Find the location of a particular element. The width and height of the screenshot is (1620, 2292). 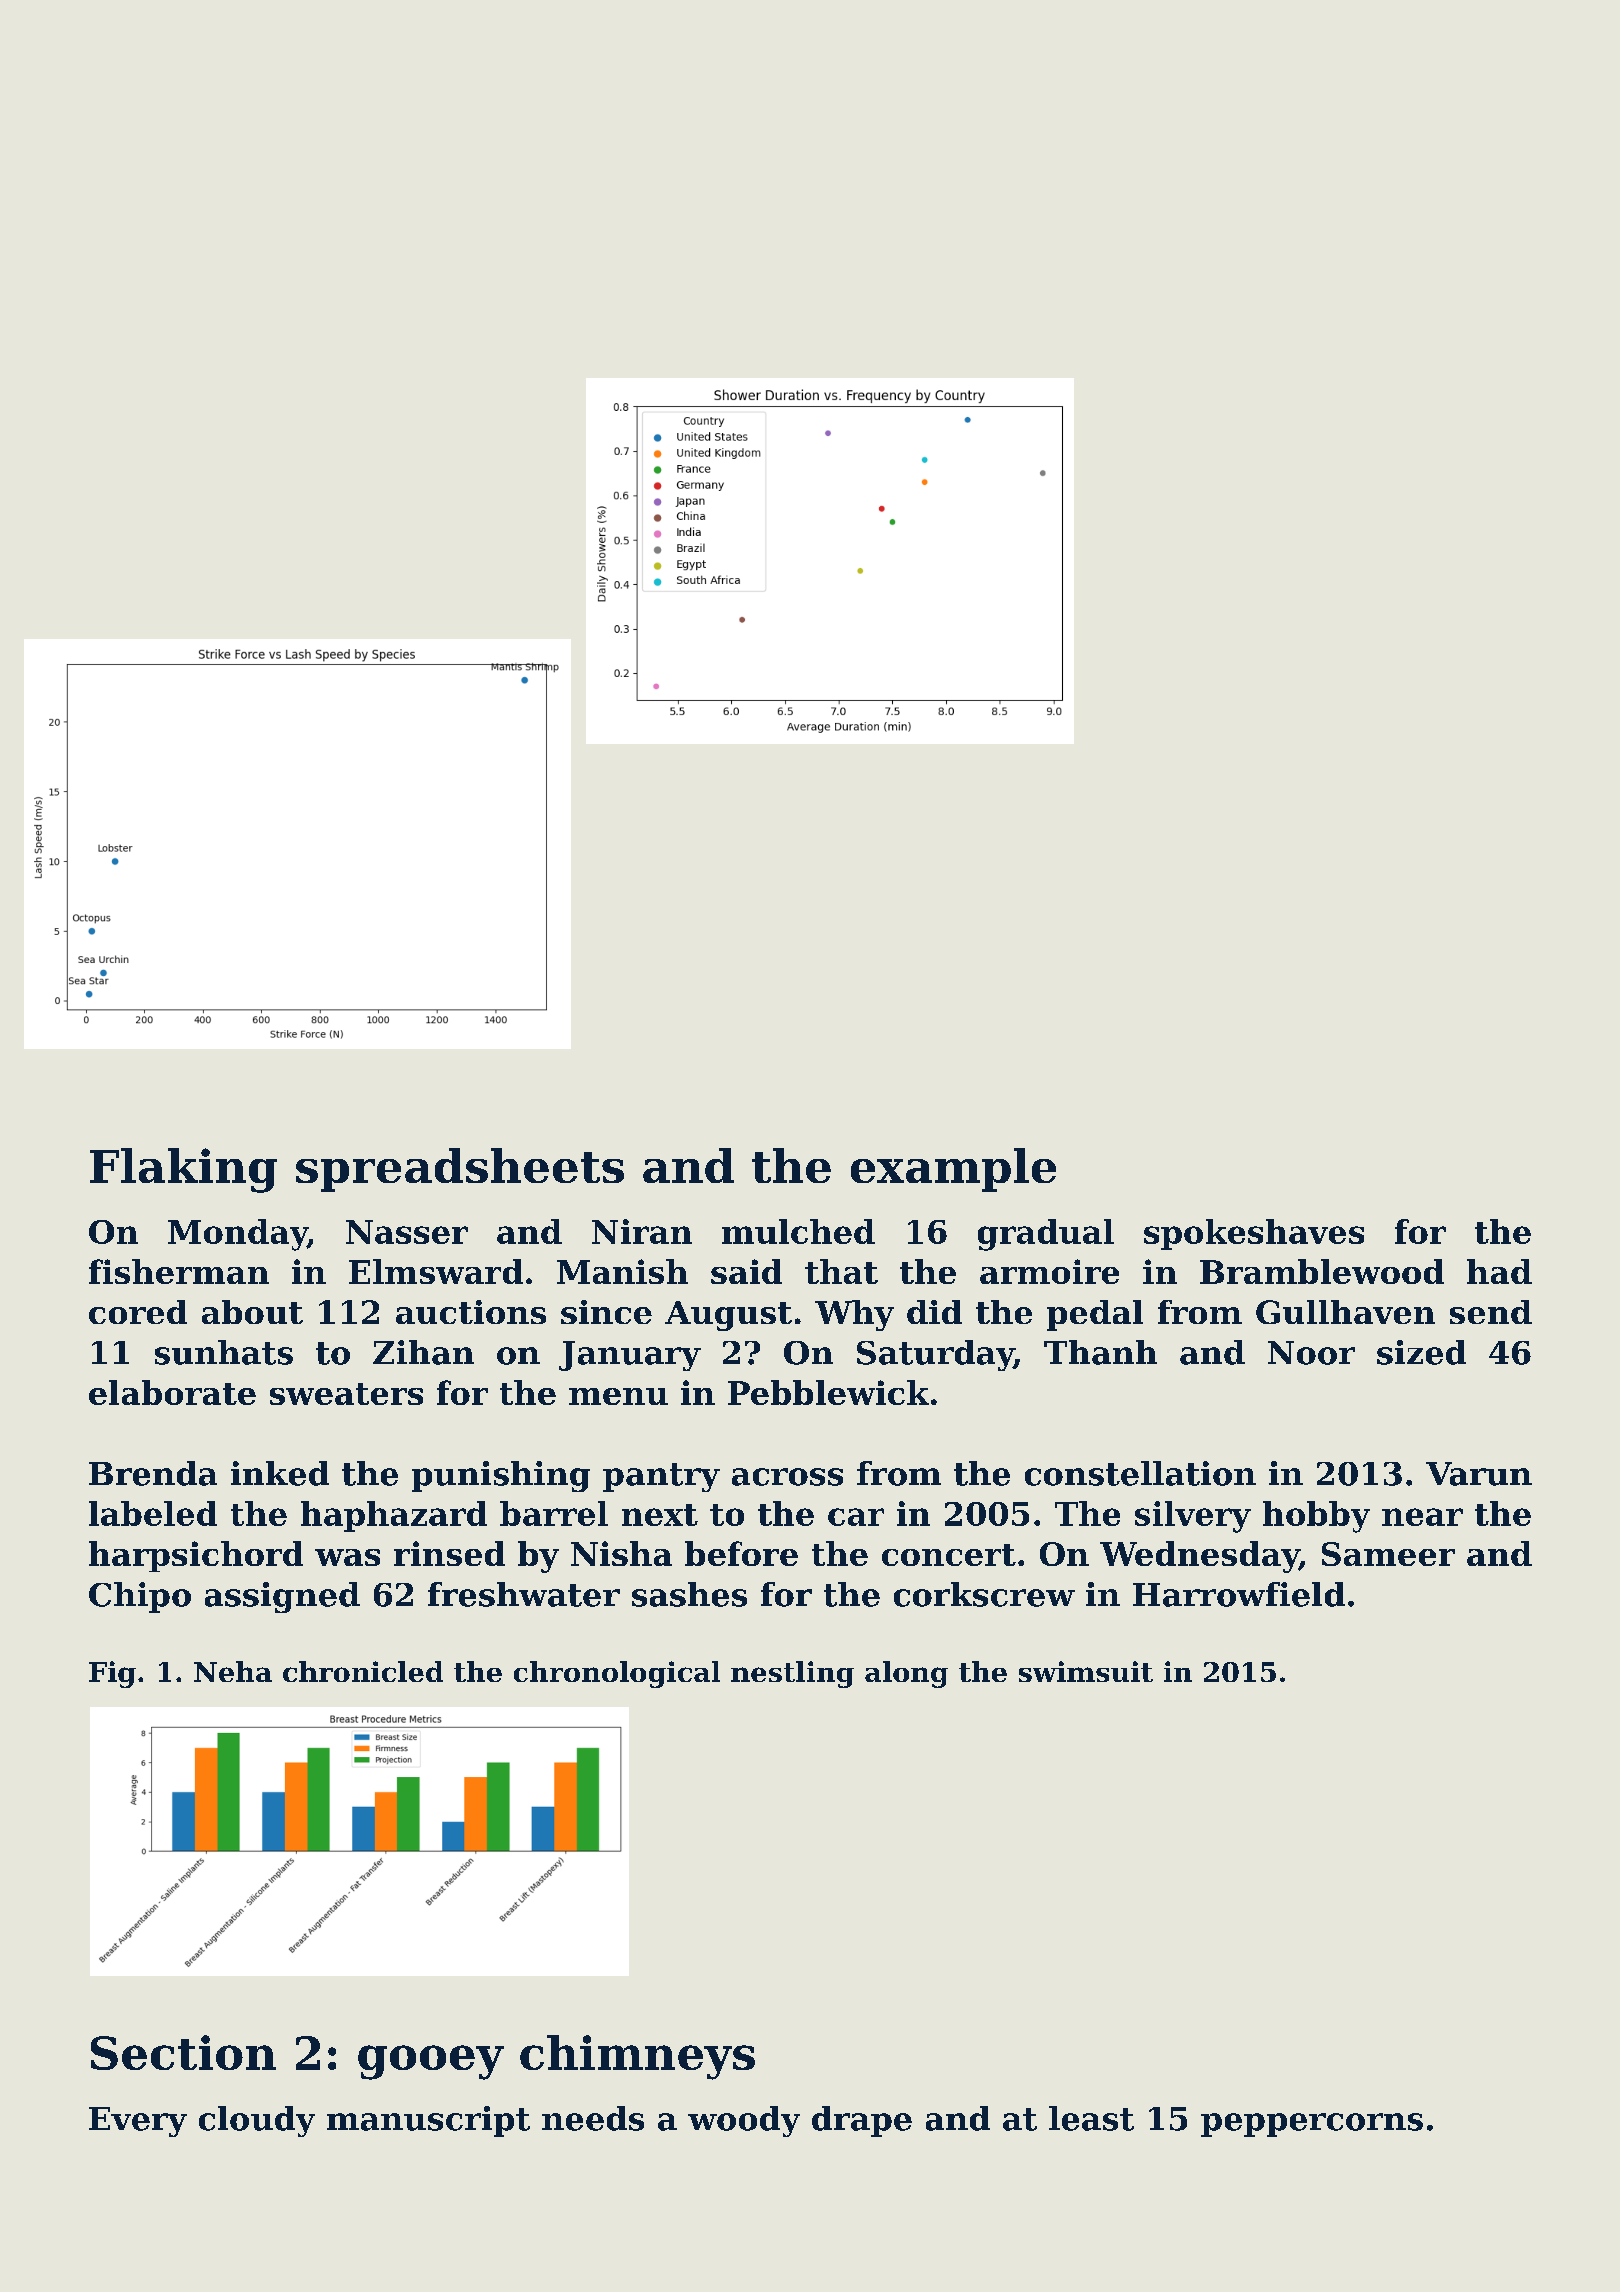

Neha is located at coordinates (233, 1671).
